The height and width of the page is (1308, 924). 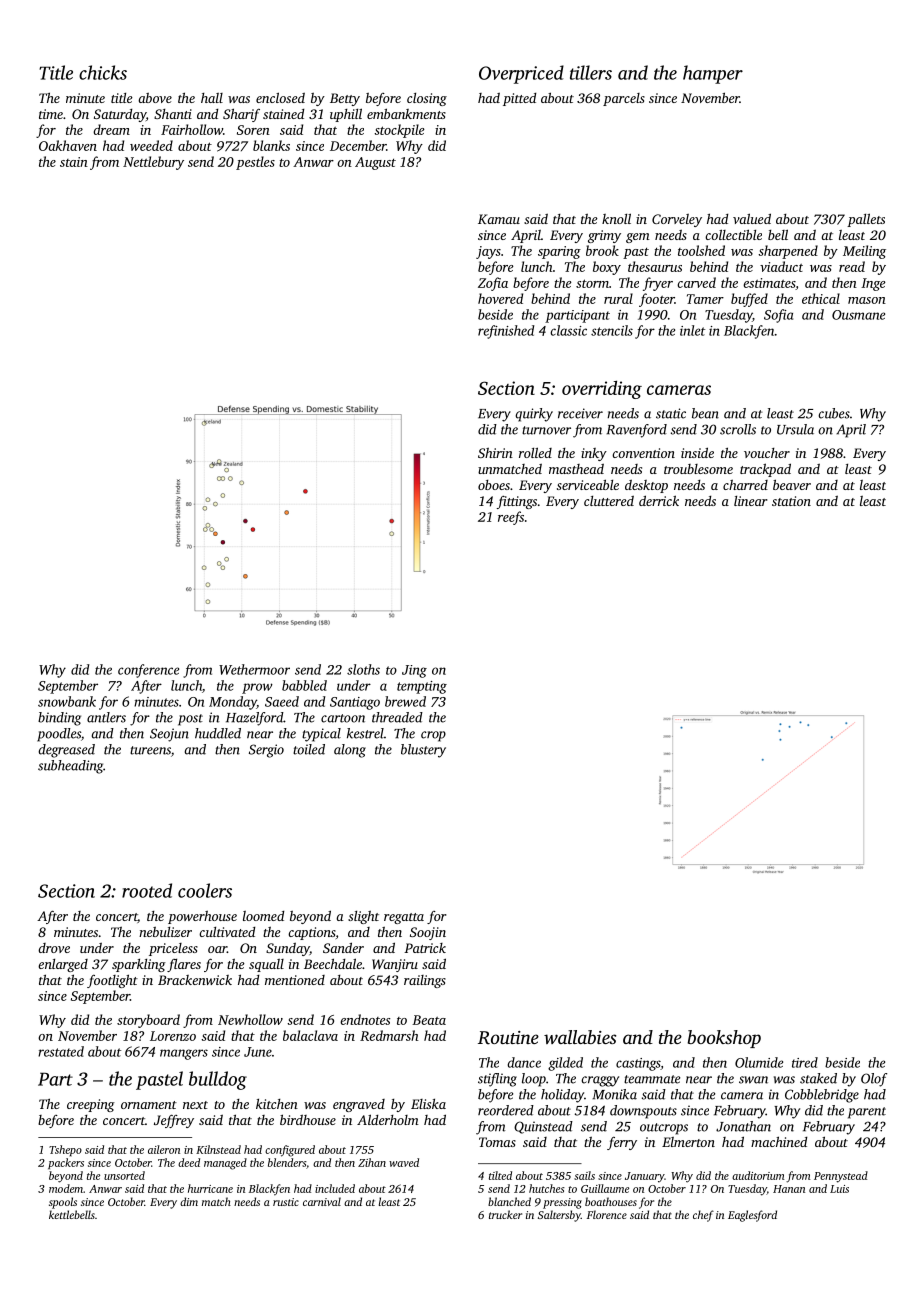 What do you see at coordinates (505, 1214) in the page?
I see `trucker` at bounding box center [505, 1214].
